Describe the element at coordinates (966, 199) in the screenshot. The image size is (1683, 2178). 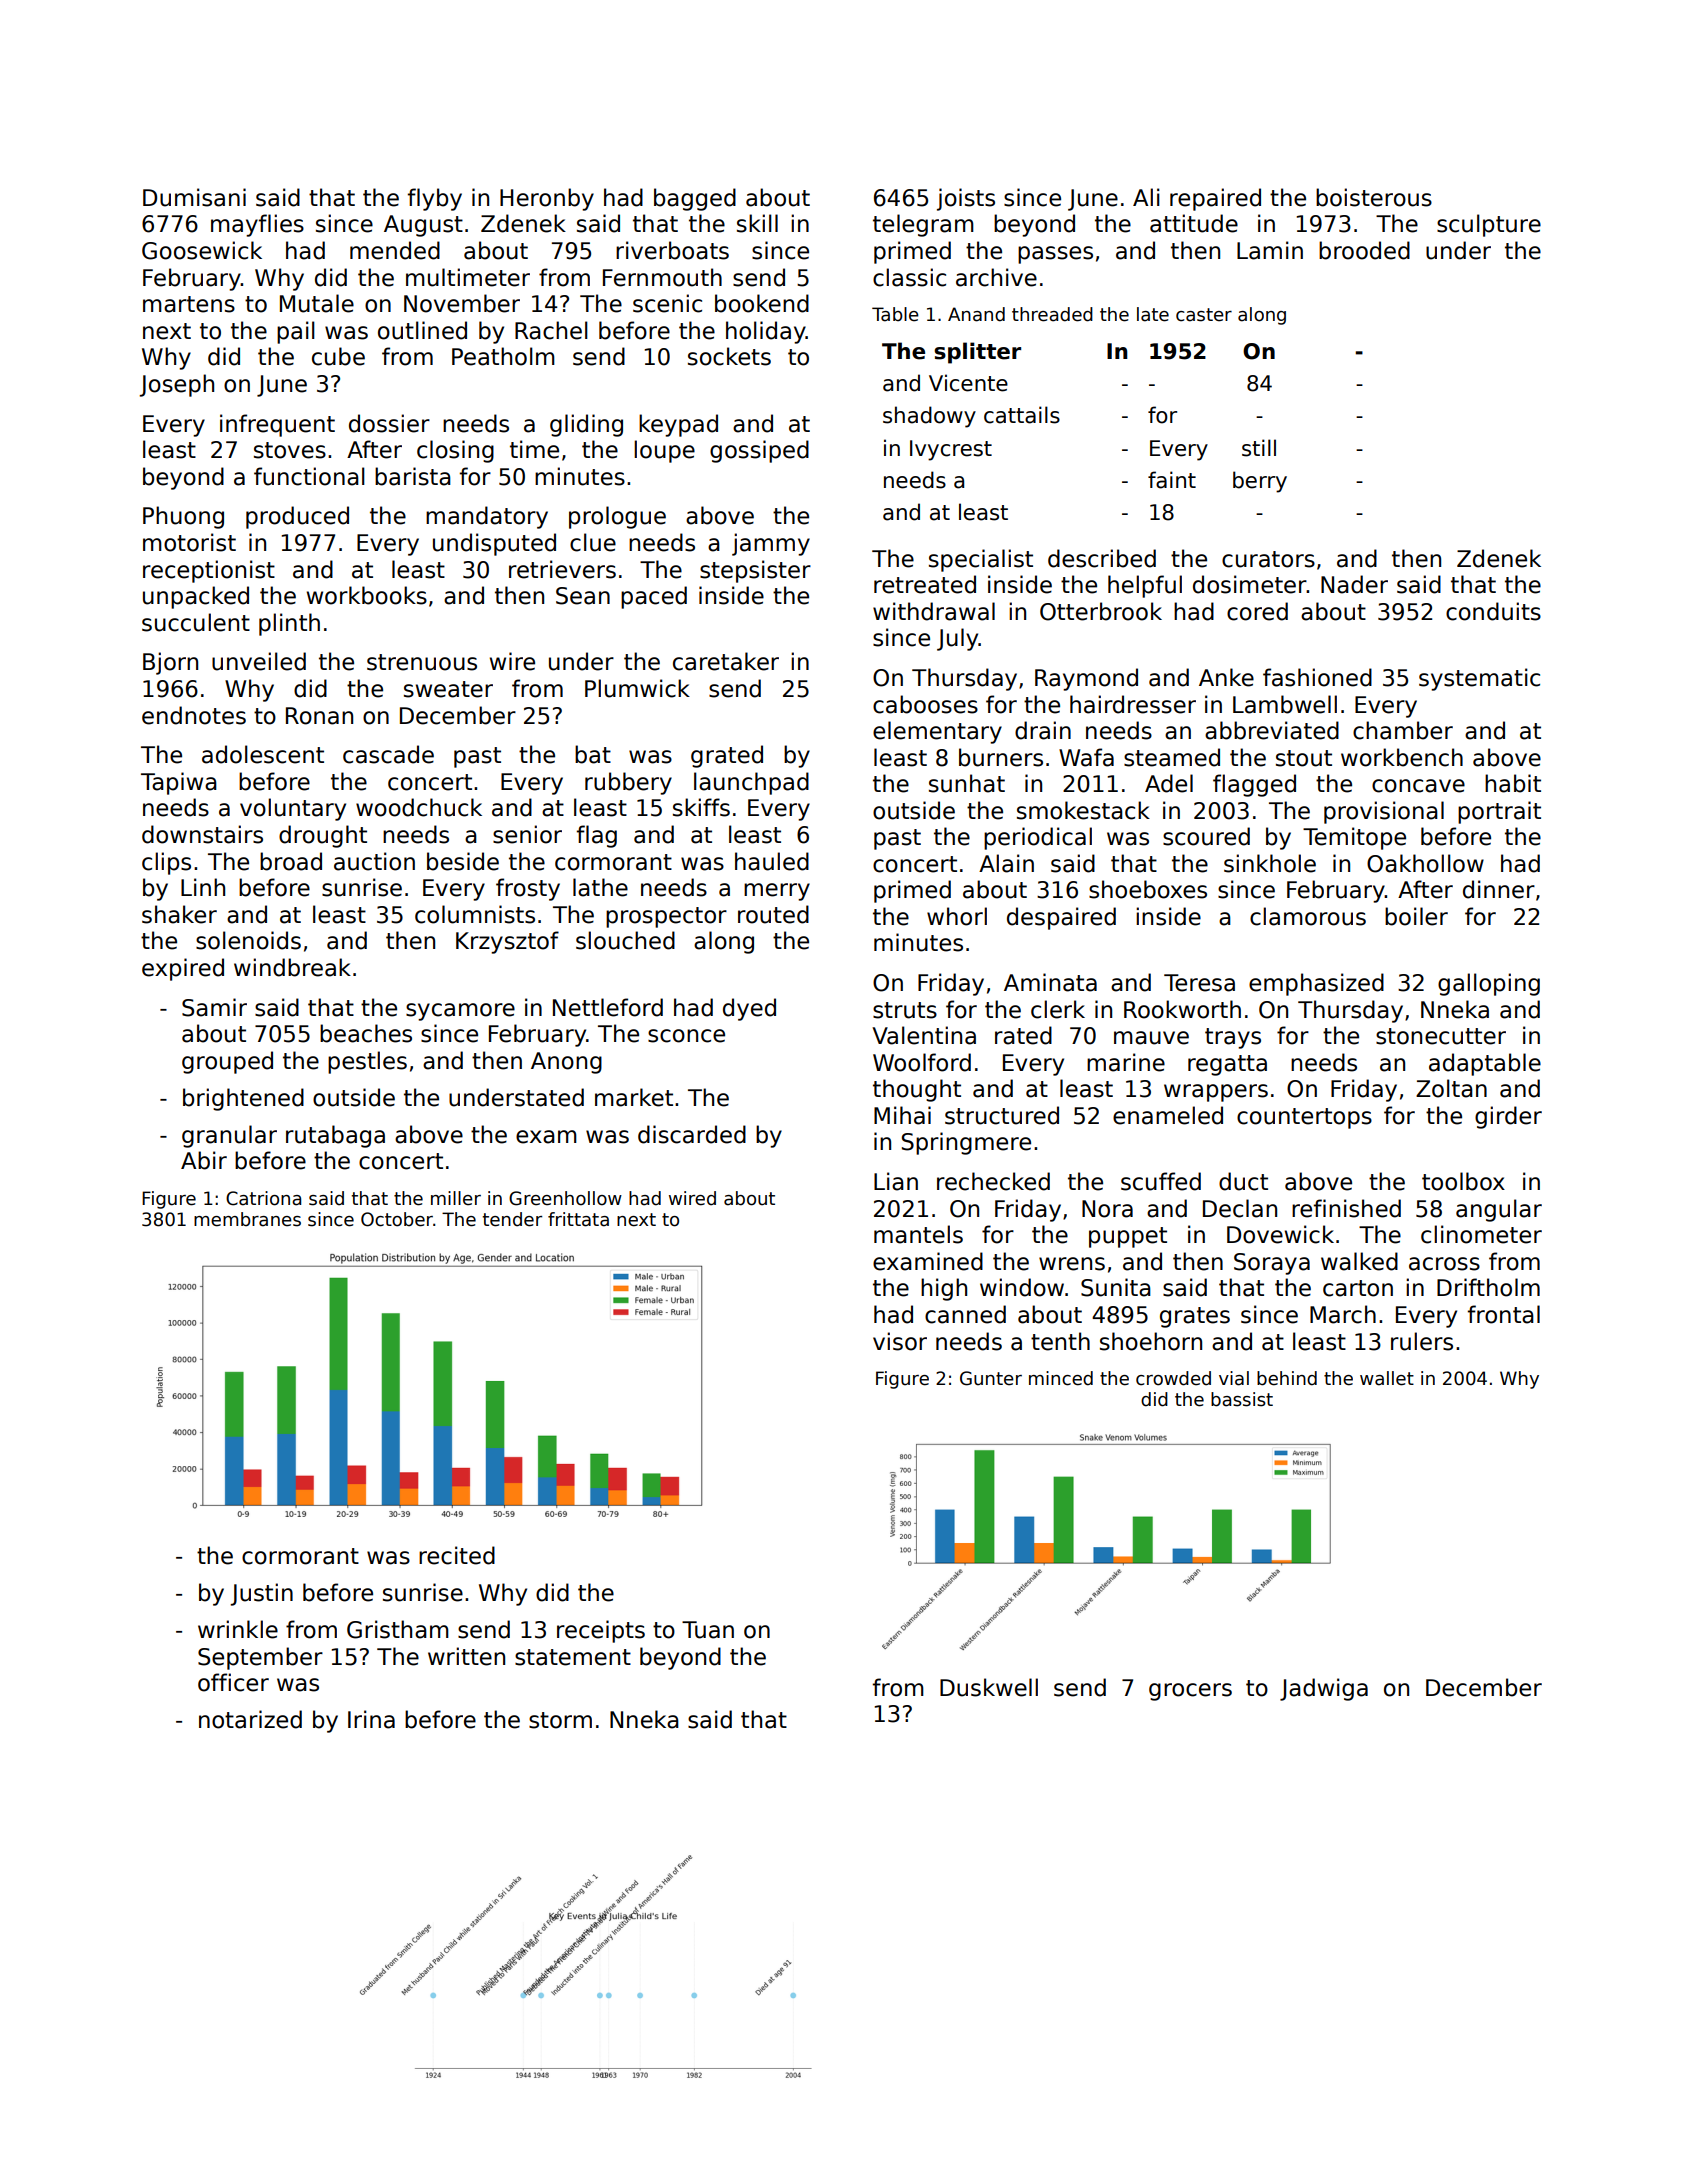
I see `joists` at that location.
